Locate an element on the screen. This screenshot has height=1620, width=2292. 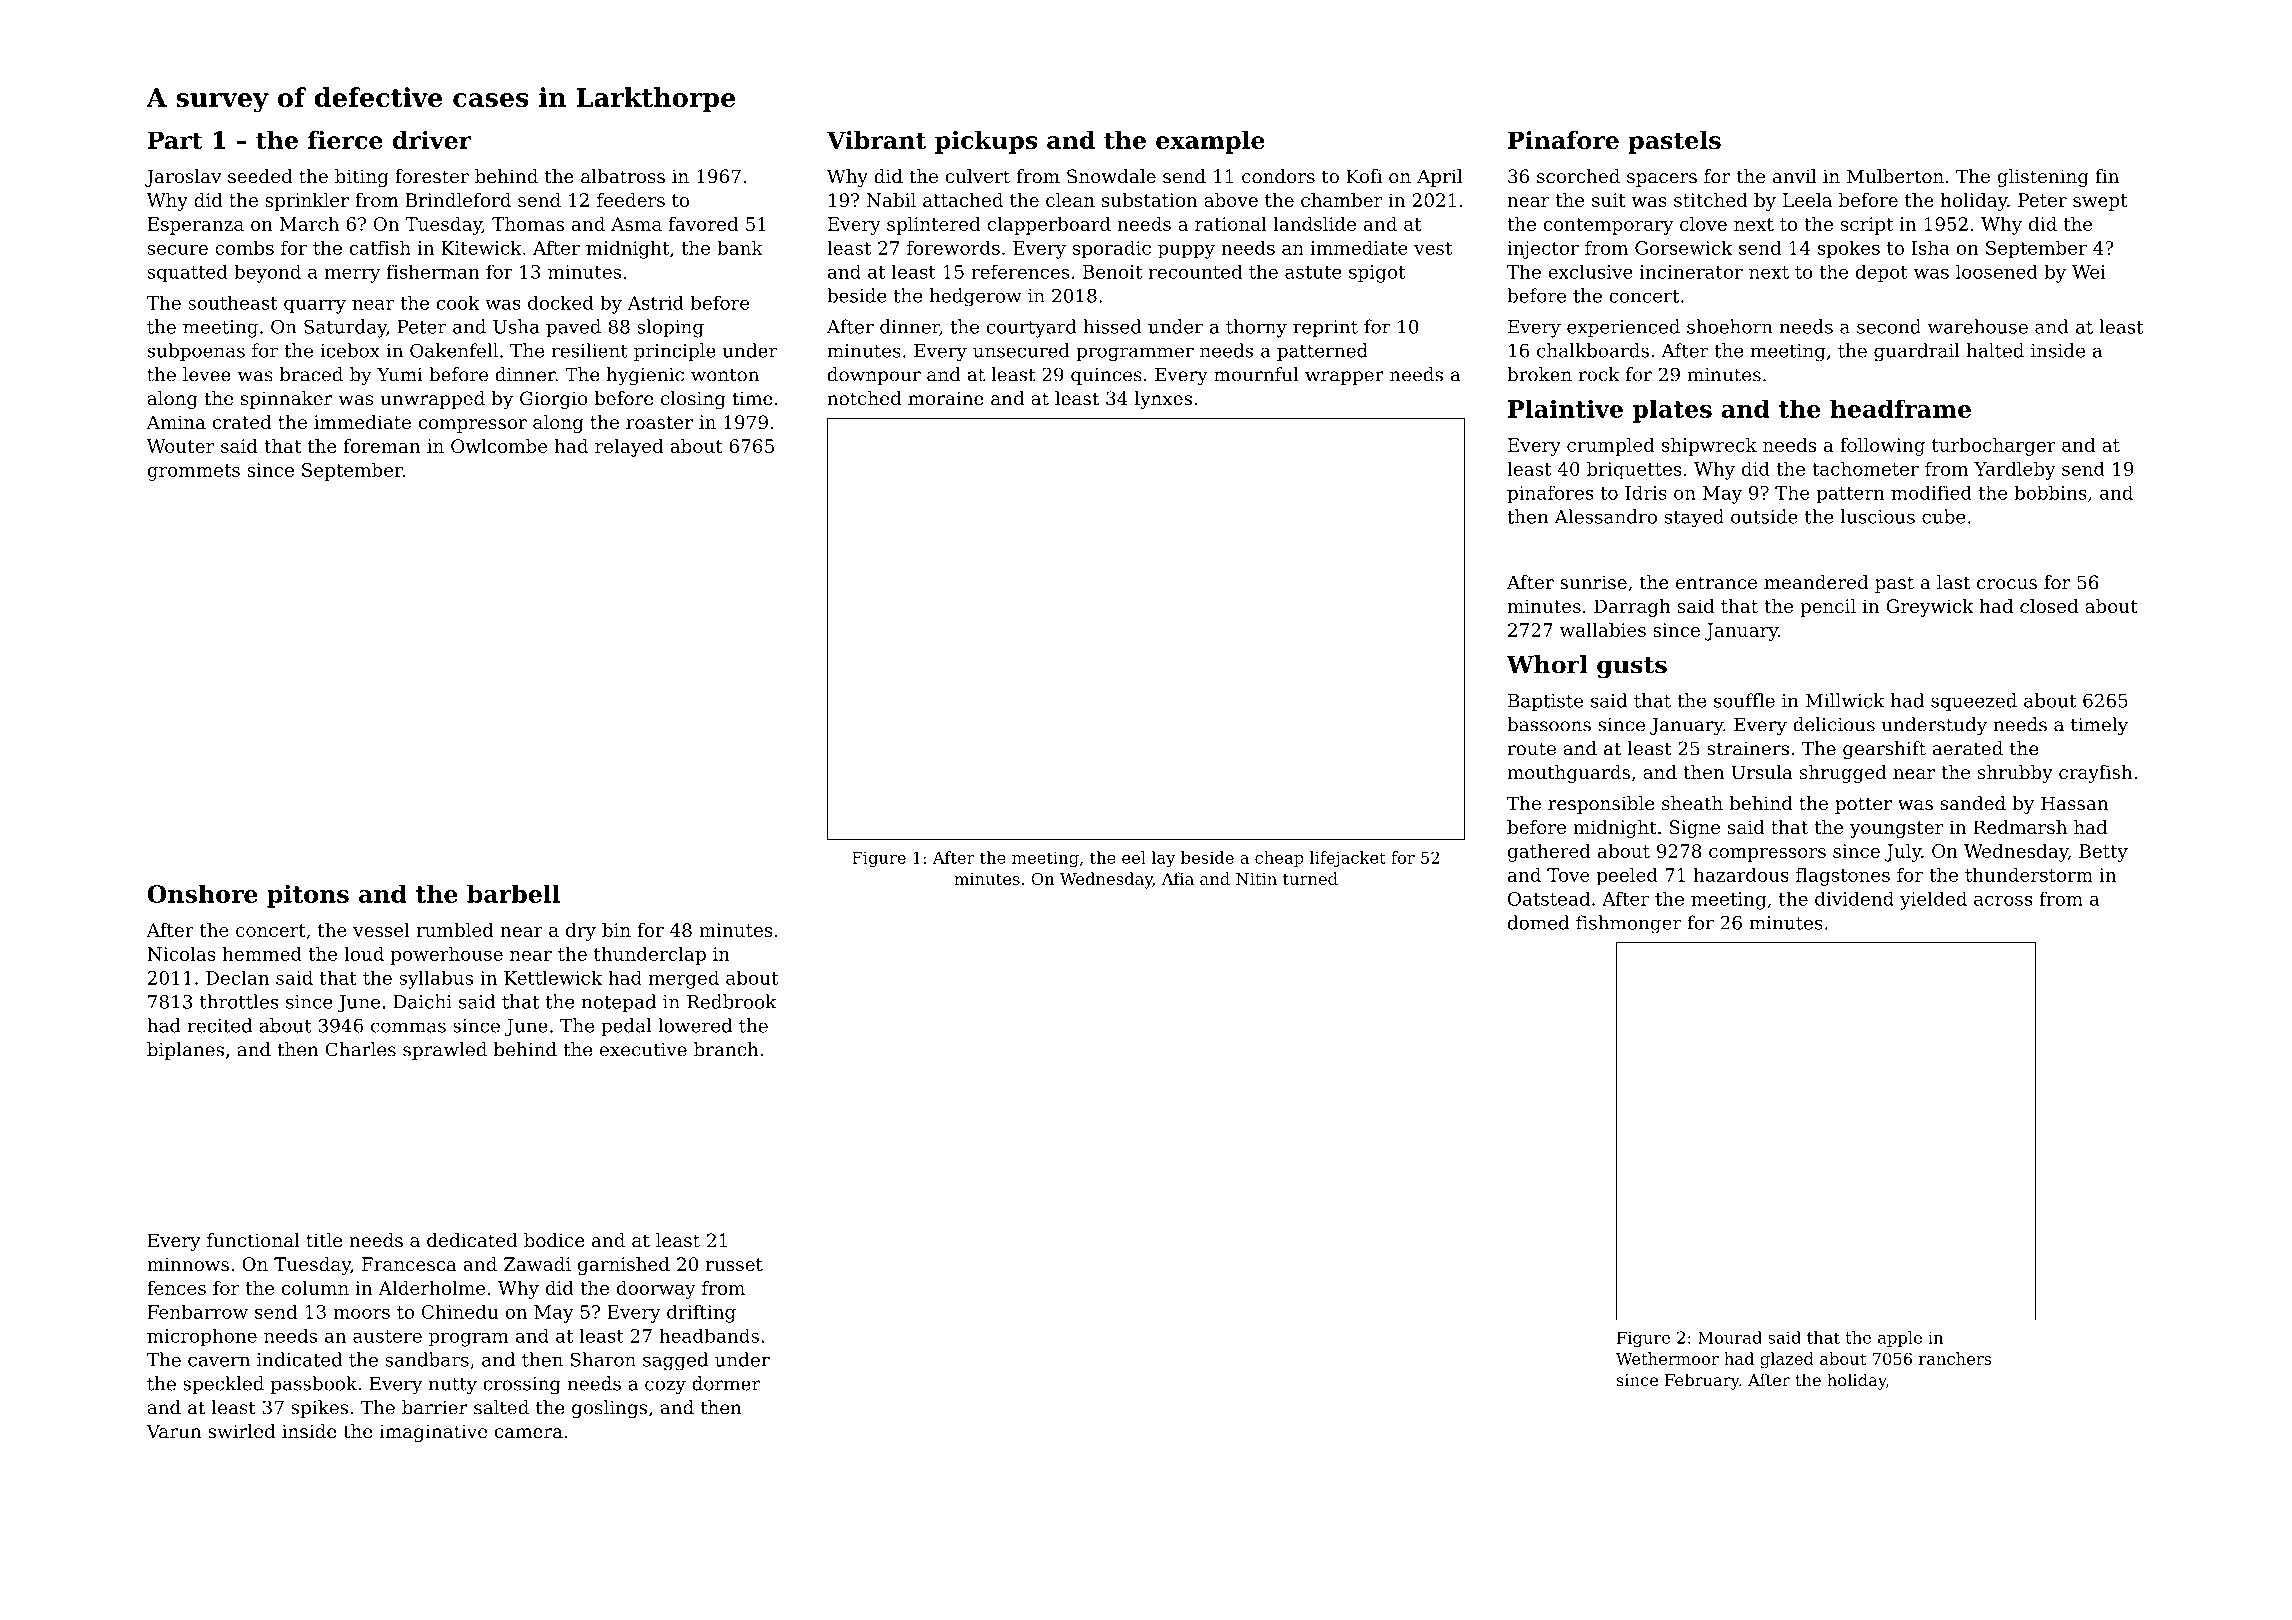
camera is located at coordinates (529, 1433).
